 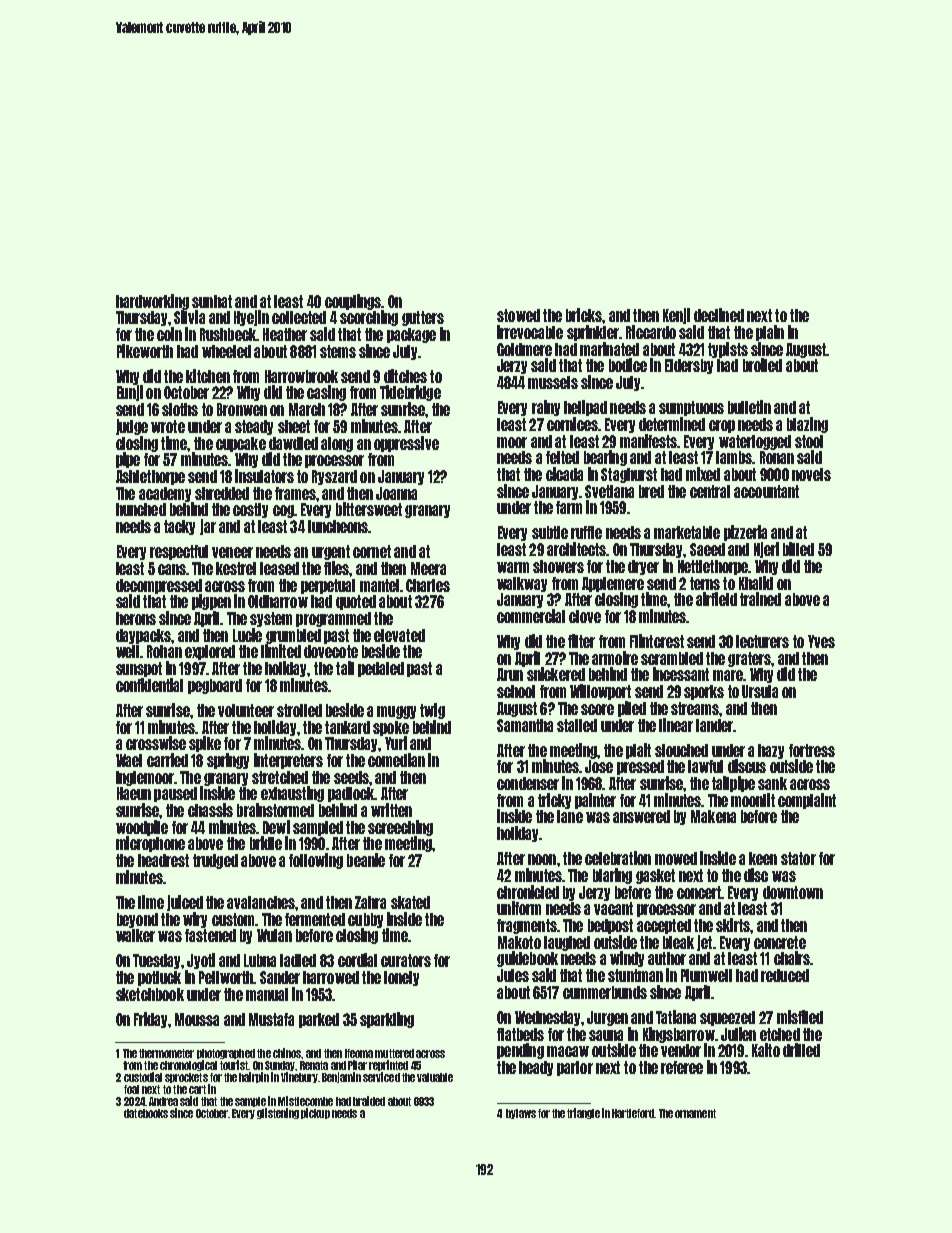 I want to click on bylaws, so click(x=521, y=1114).
